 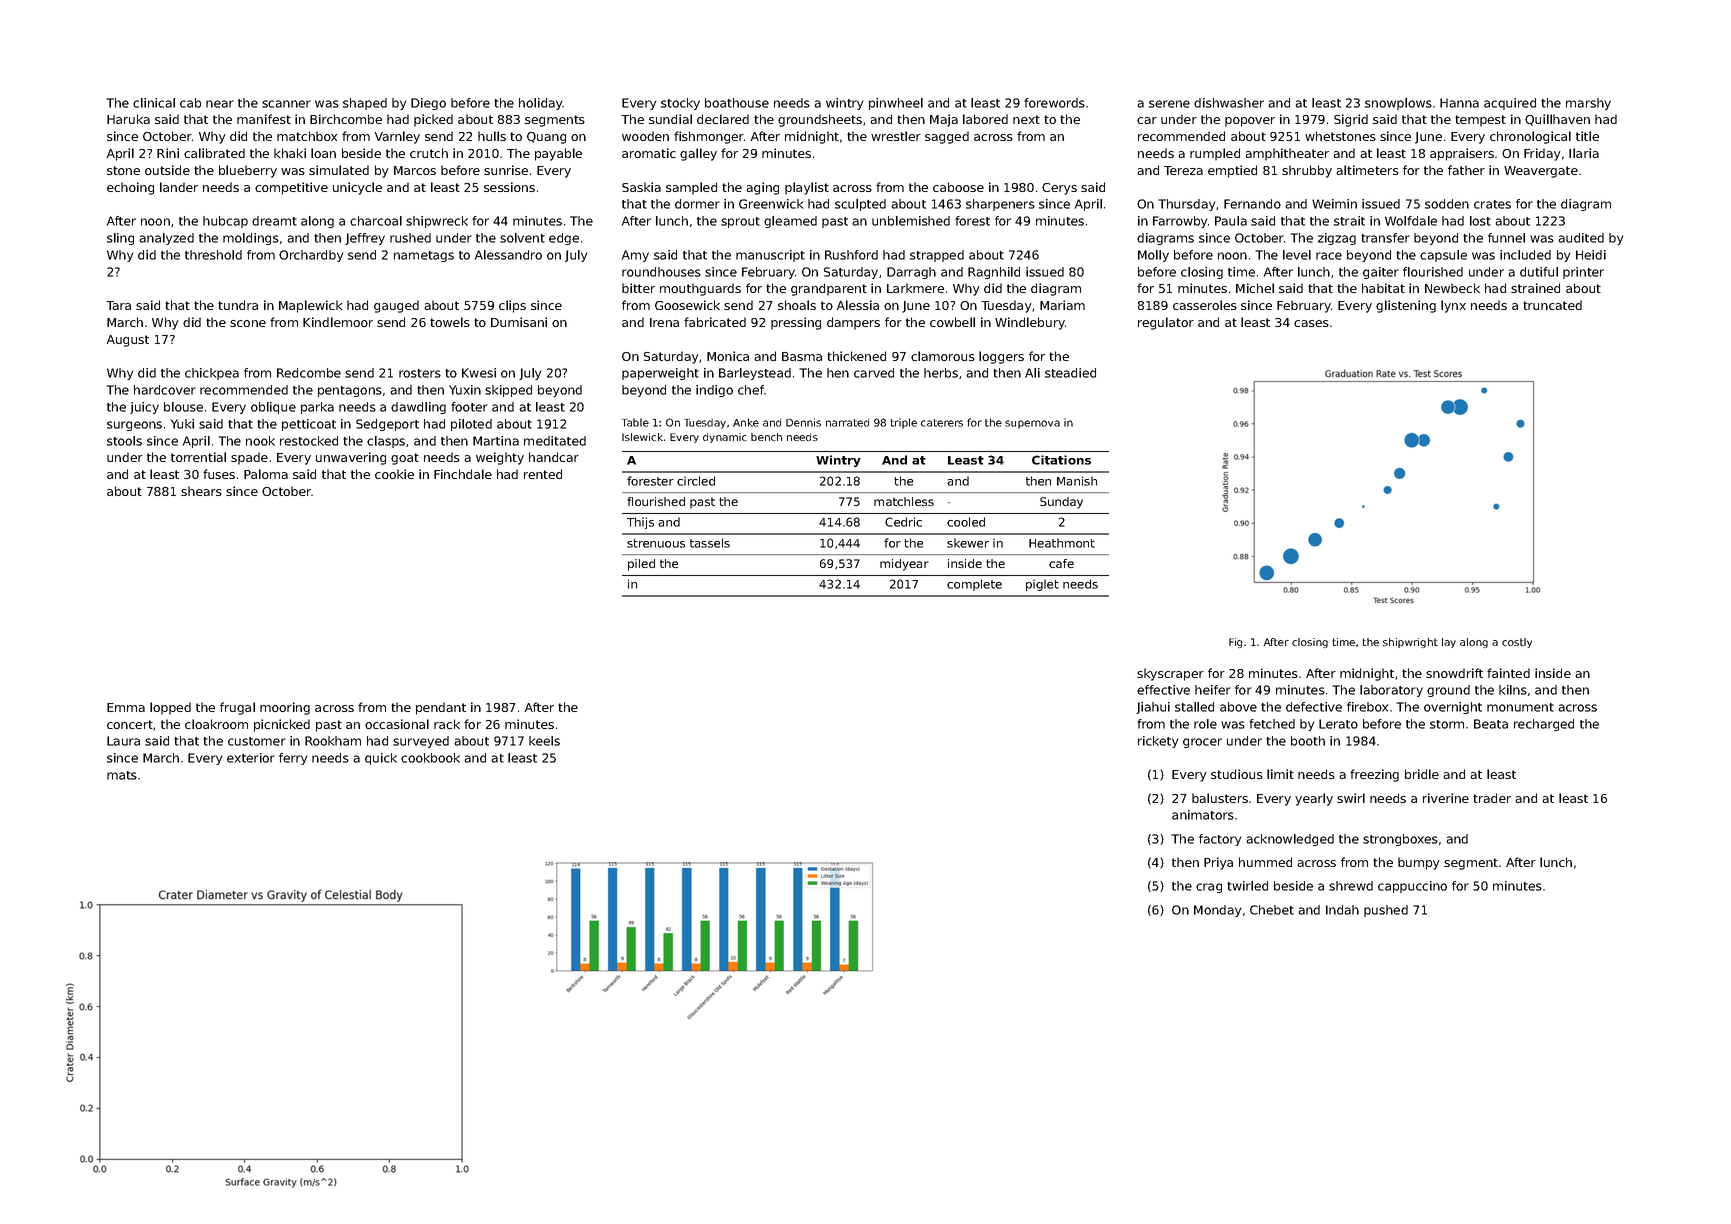 I want to click on Tereza, so click(x=1183, y=170).
